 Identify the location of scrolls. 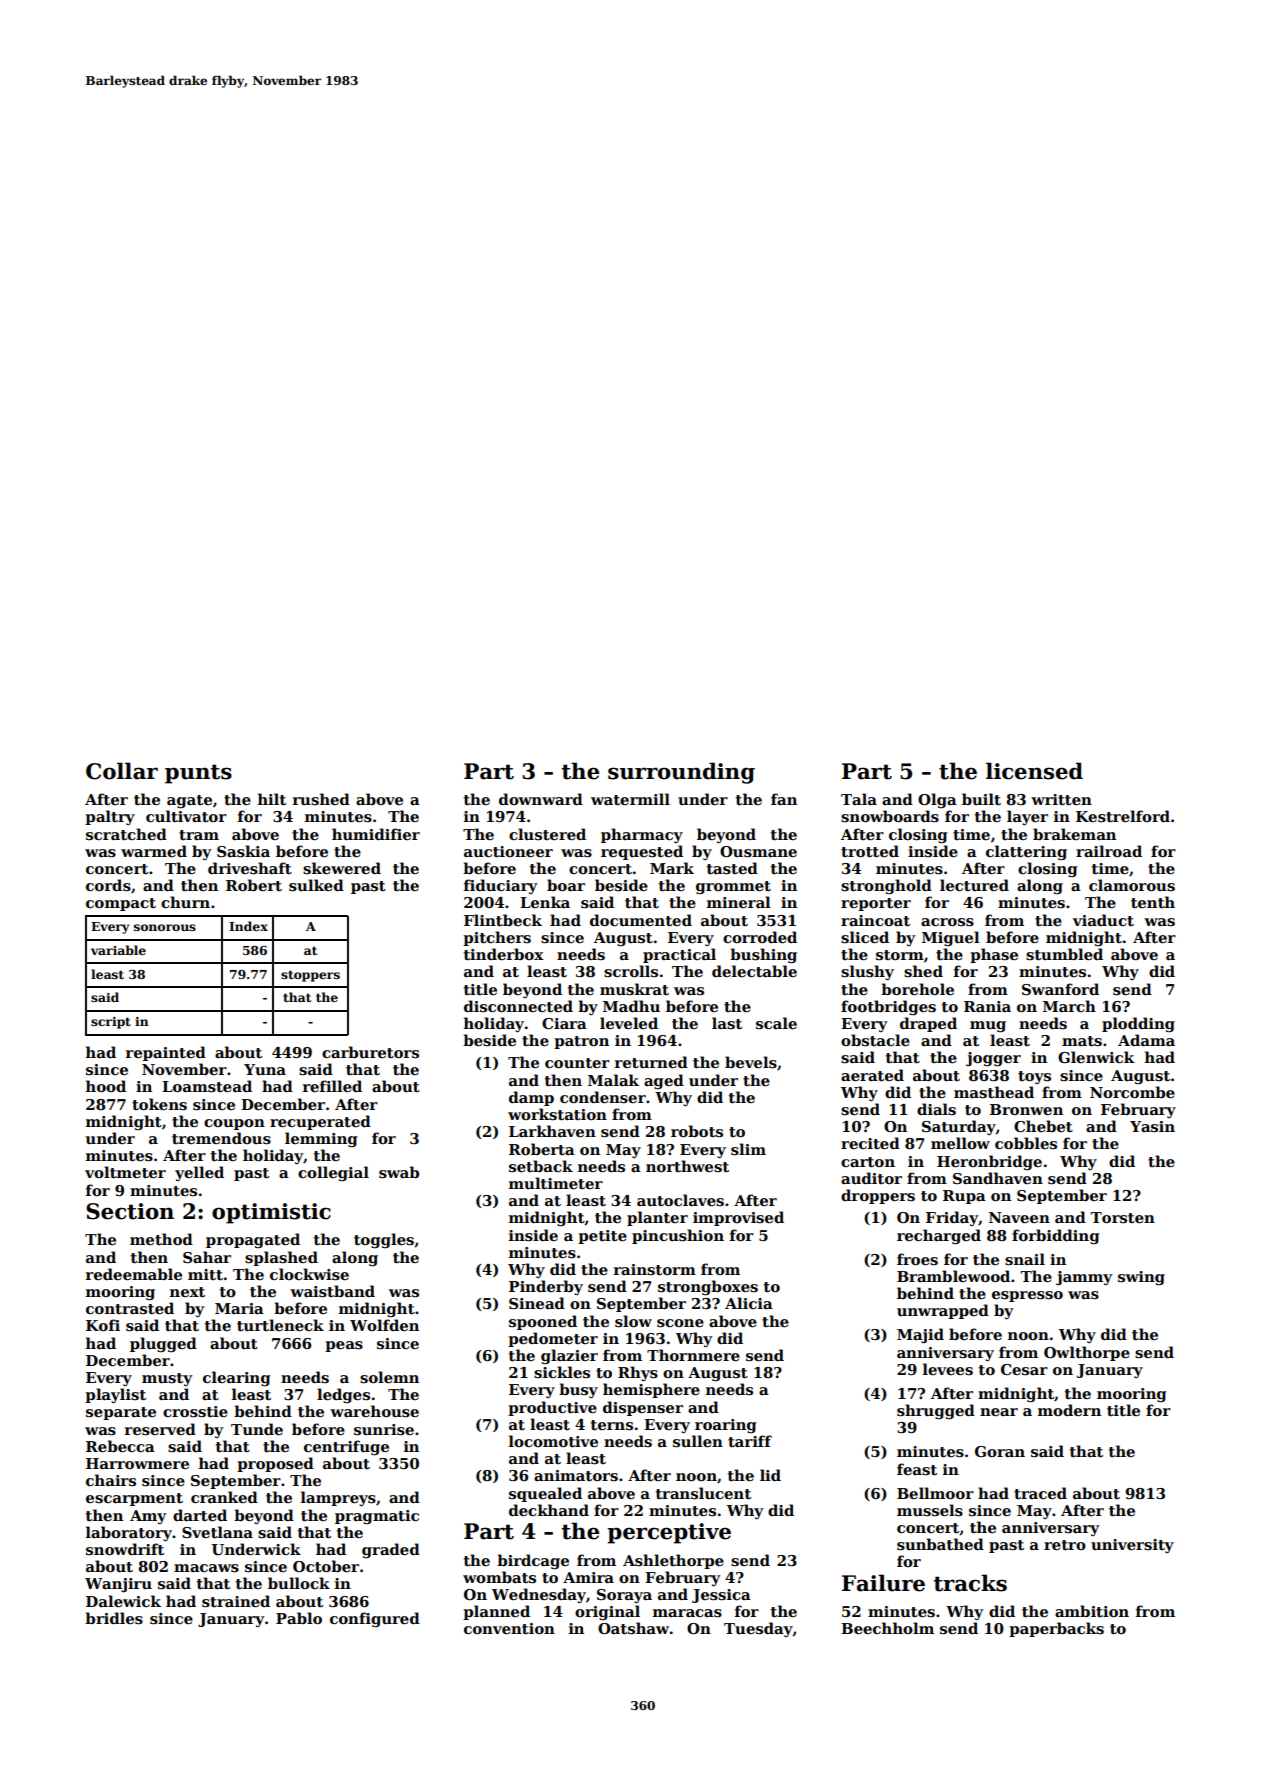
(631, 971).
